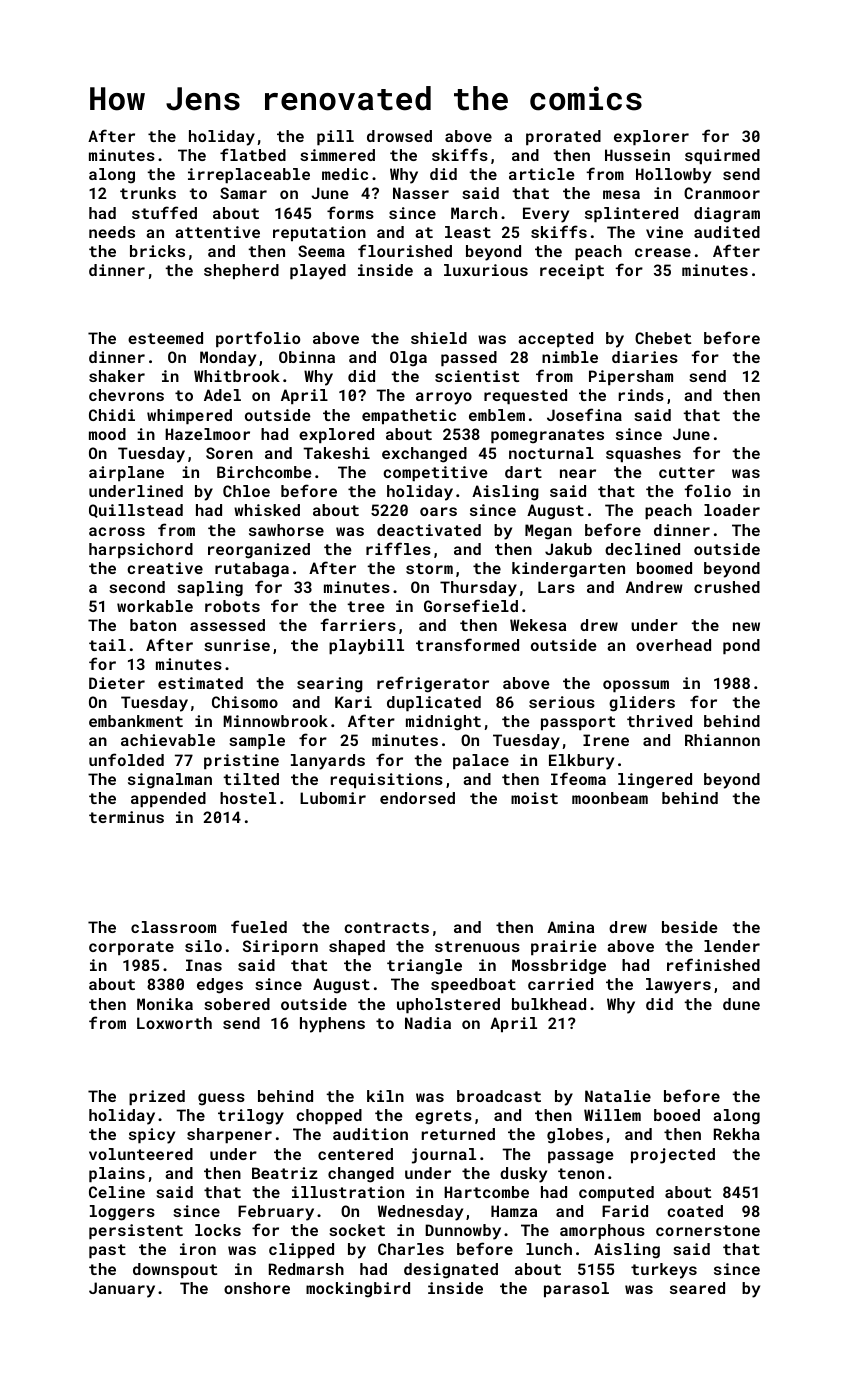 The image size is (849, 1400). Describe the element at coordinates (157, 251) in the screenshot. I see `bricks` at that location.
